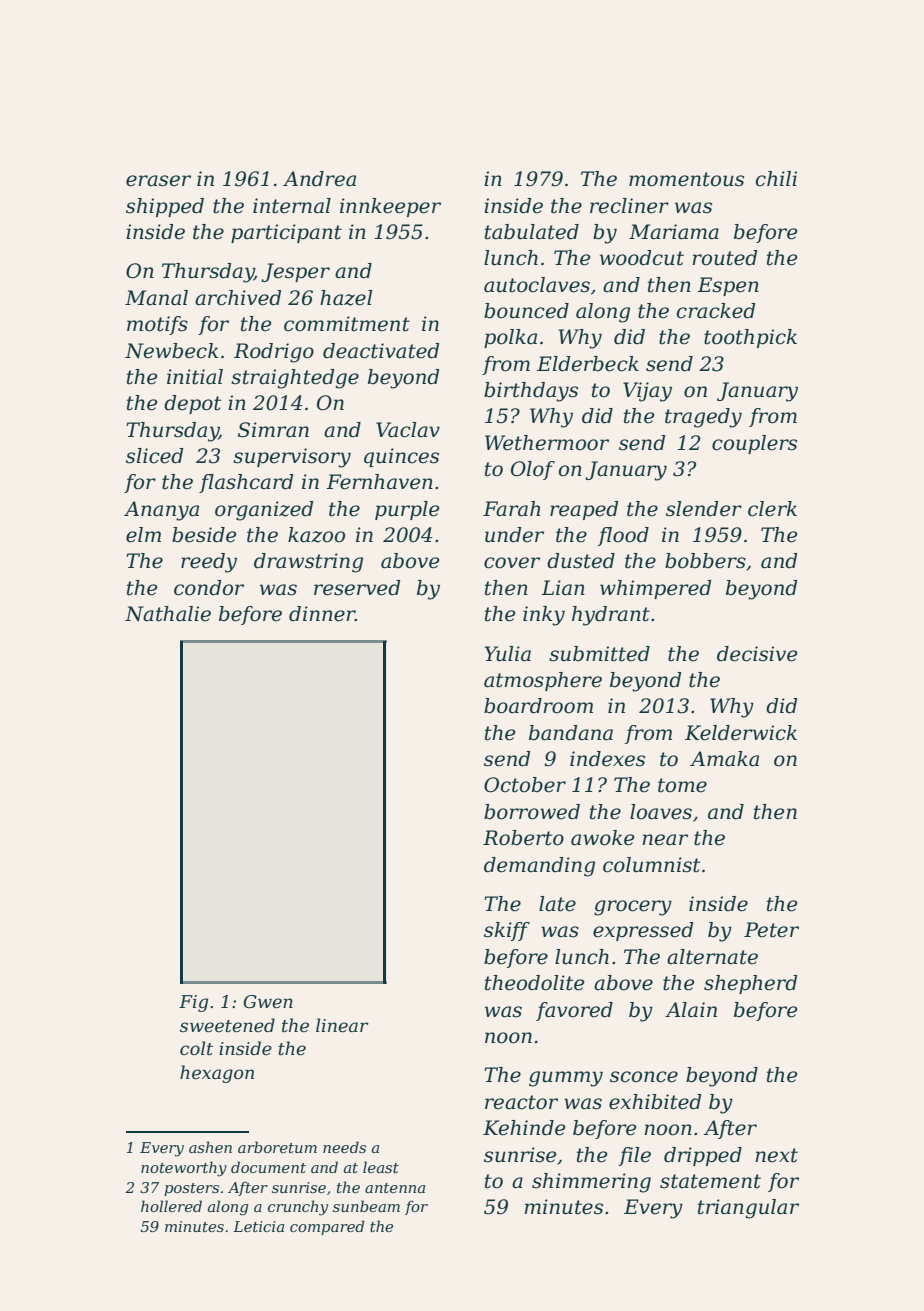 Image resolution: width=924 pixels, height=1311 pixels. I want to click on Ananya, so click(161, 511).
